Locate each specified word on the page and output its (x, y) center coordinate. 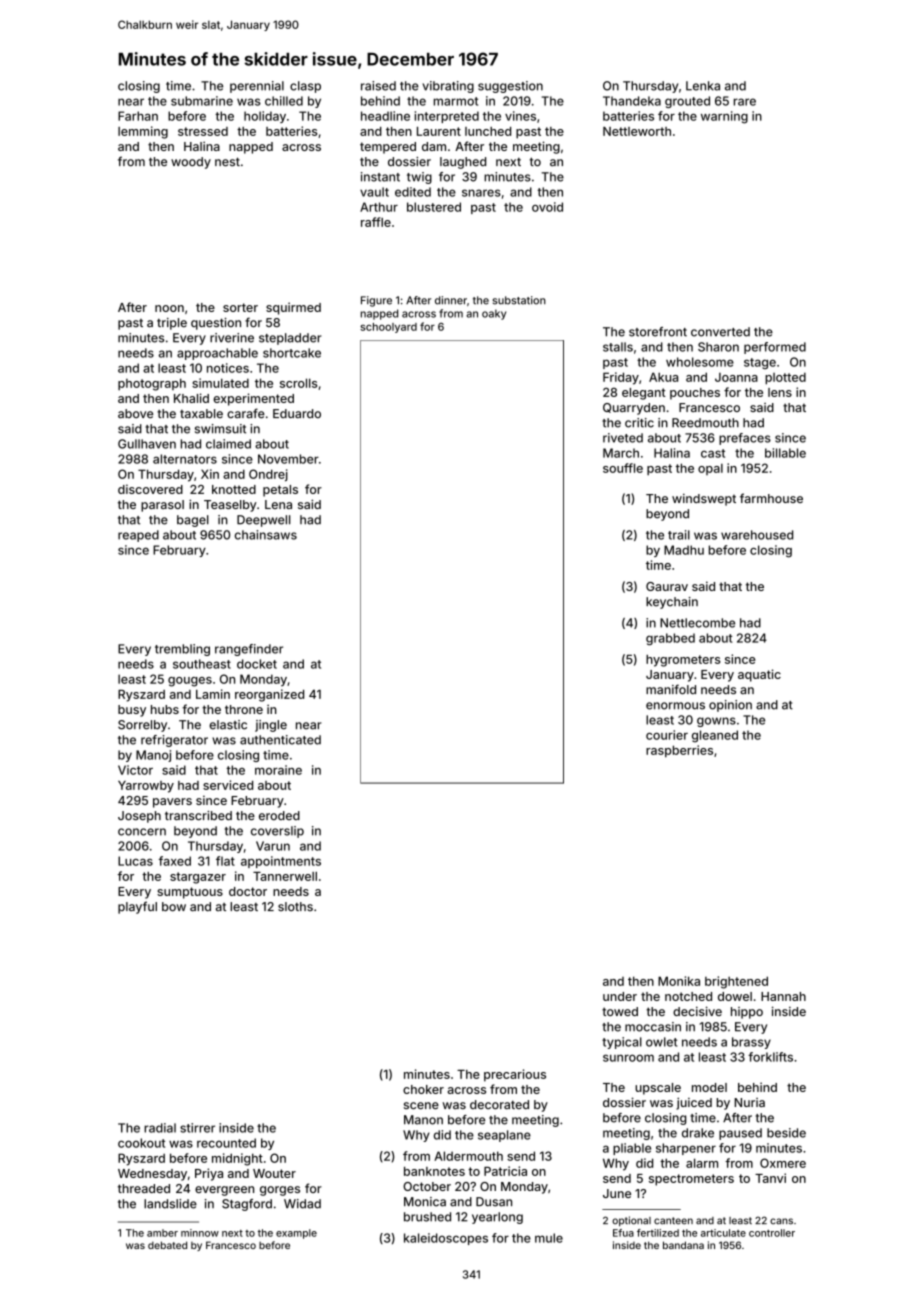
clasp (305, 87)
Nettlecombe (697, 623)
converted (720, 332)
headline (385, 116)
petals (280, 491)
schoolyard (388, 328)
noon (169, 308)
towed (620, 1011)
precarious (515, 1075)
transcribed (198, 816)
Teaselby (230, 506)
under (620, 996)
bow (174, 907)
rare (745, 102)
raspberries (679, 751)
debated (167, 1245)
